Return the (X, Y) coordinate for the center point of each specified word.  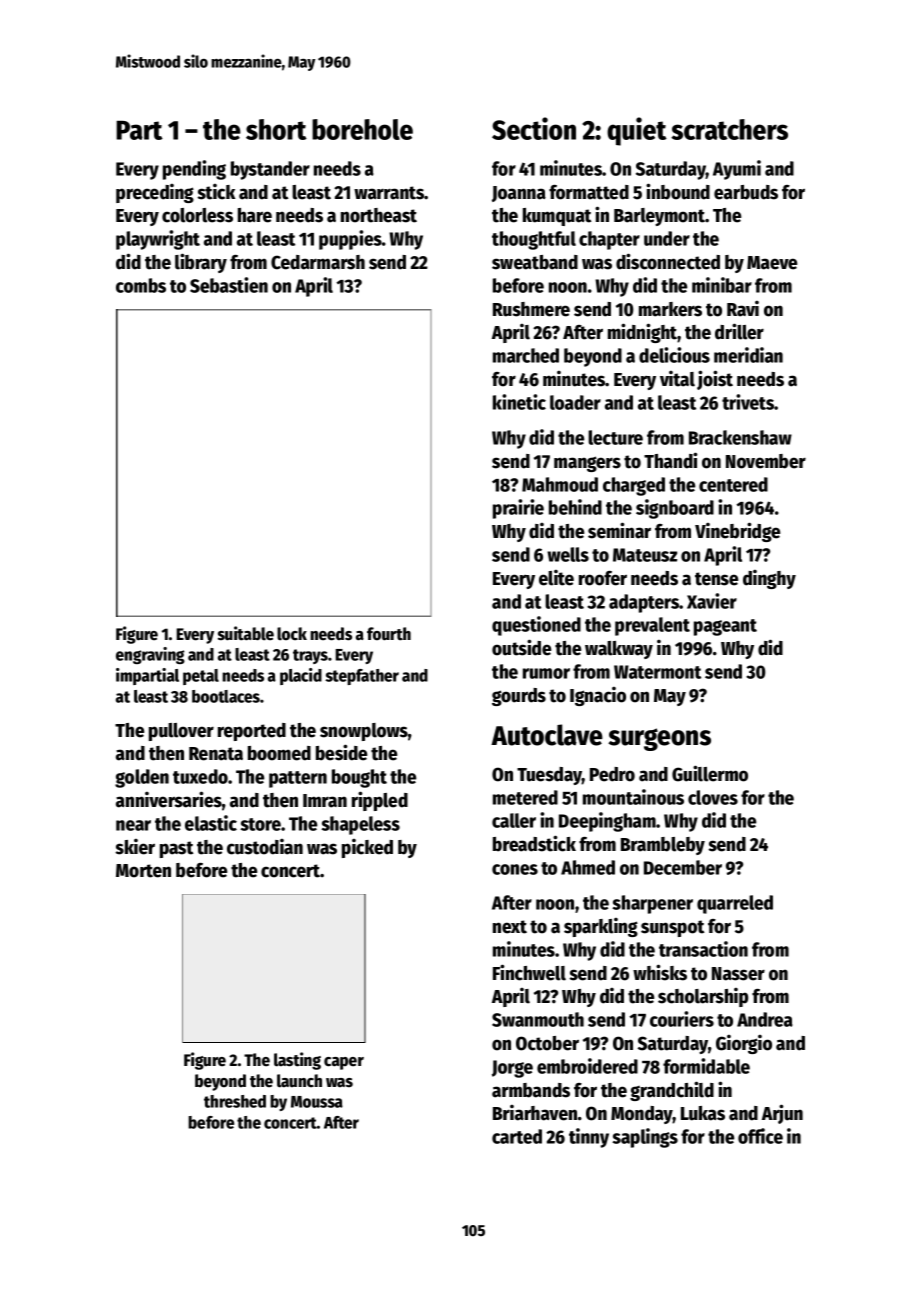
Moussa (317, 1102)
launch (299, 1081)
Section (534, 128)
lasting (297, 1061)
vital (677, 379)
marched (526, 355)
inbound (678, 191)
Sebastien (229, 285)
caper (344, 1063)
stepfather (362, 677)
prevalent (652, 626)
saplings (645, 1138)
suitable (246, 633)
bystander (270, 170)
